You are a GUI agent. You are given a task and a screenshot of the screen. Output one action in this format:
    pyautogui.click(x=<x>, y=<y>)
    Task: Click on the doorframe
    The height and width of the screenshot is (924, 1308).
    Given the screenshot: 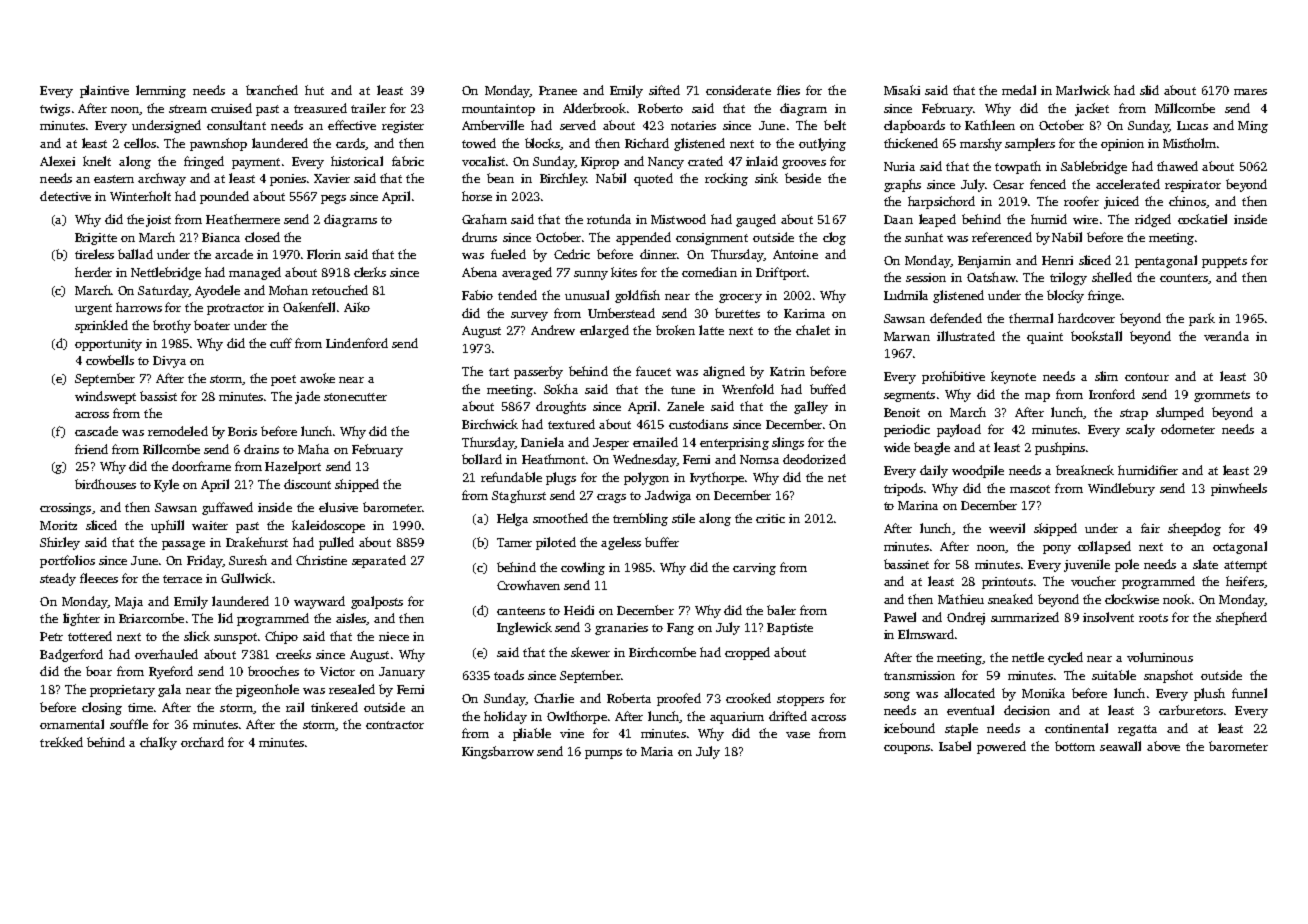 What is the action you would take?
    pyautogui.click(x=201, y=466)
